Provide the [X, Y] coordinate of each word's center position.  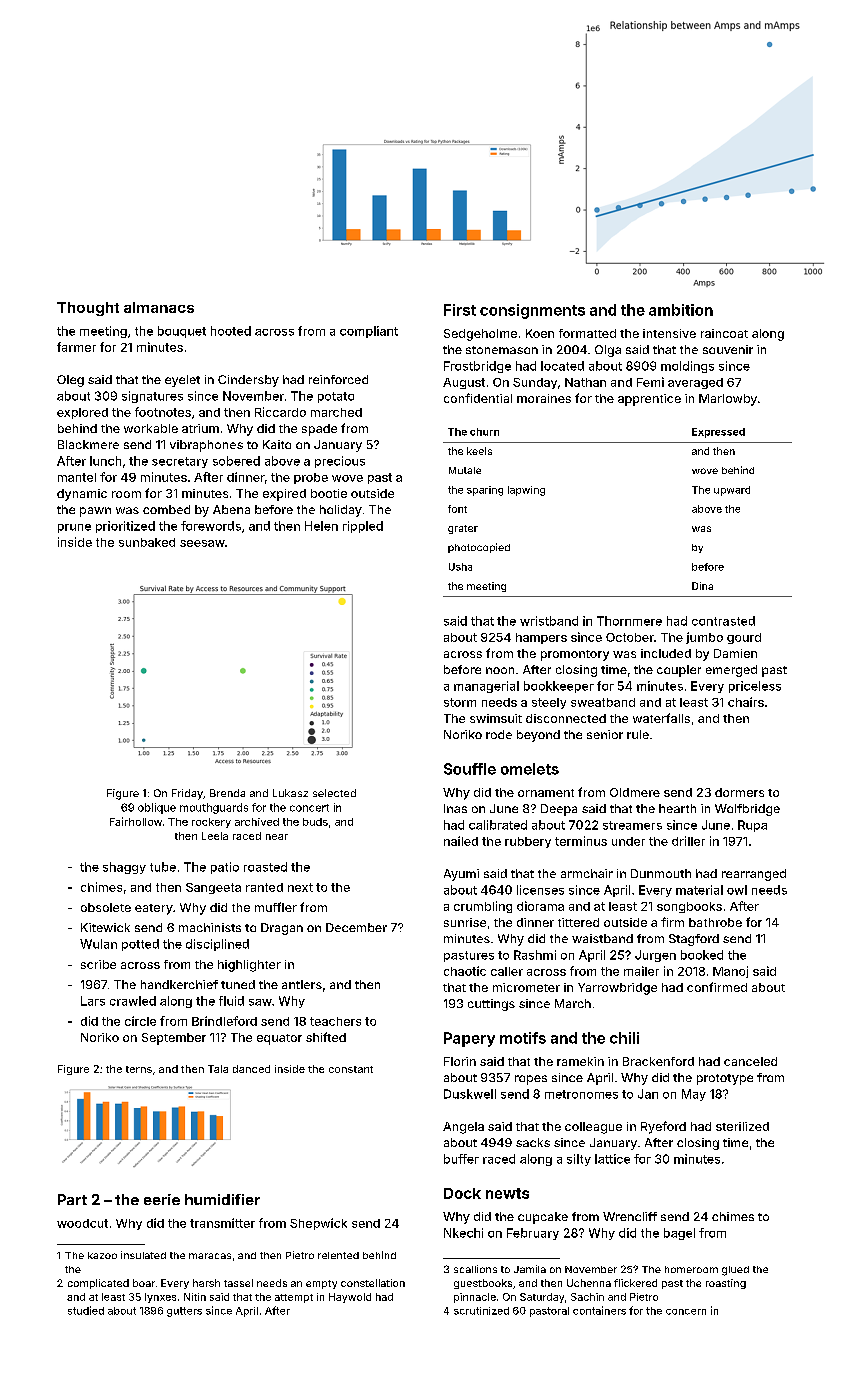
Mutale [465, 470]
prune [74, 528]
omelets [530, 769]
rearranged [754, 875]
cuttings [491, 1005]
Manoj [730, 972]
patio [225, 868]
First [460, 310]
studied [86, 1310]
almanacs [159, 307]
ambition [681, 310]
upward [732, 491]
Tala [218, 1069]
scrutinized [481, 1311]
